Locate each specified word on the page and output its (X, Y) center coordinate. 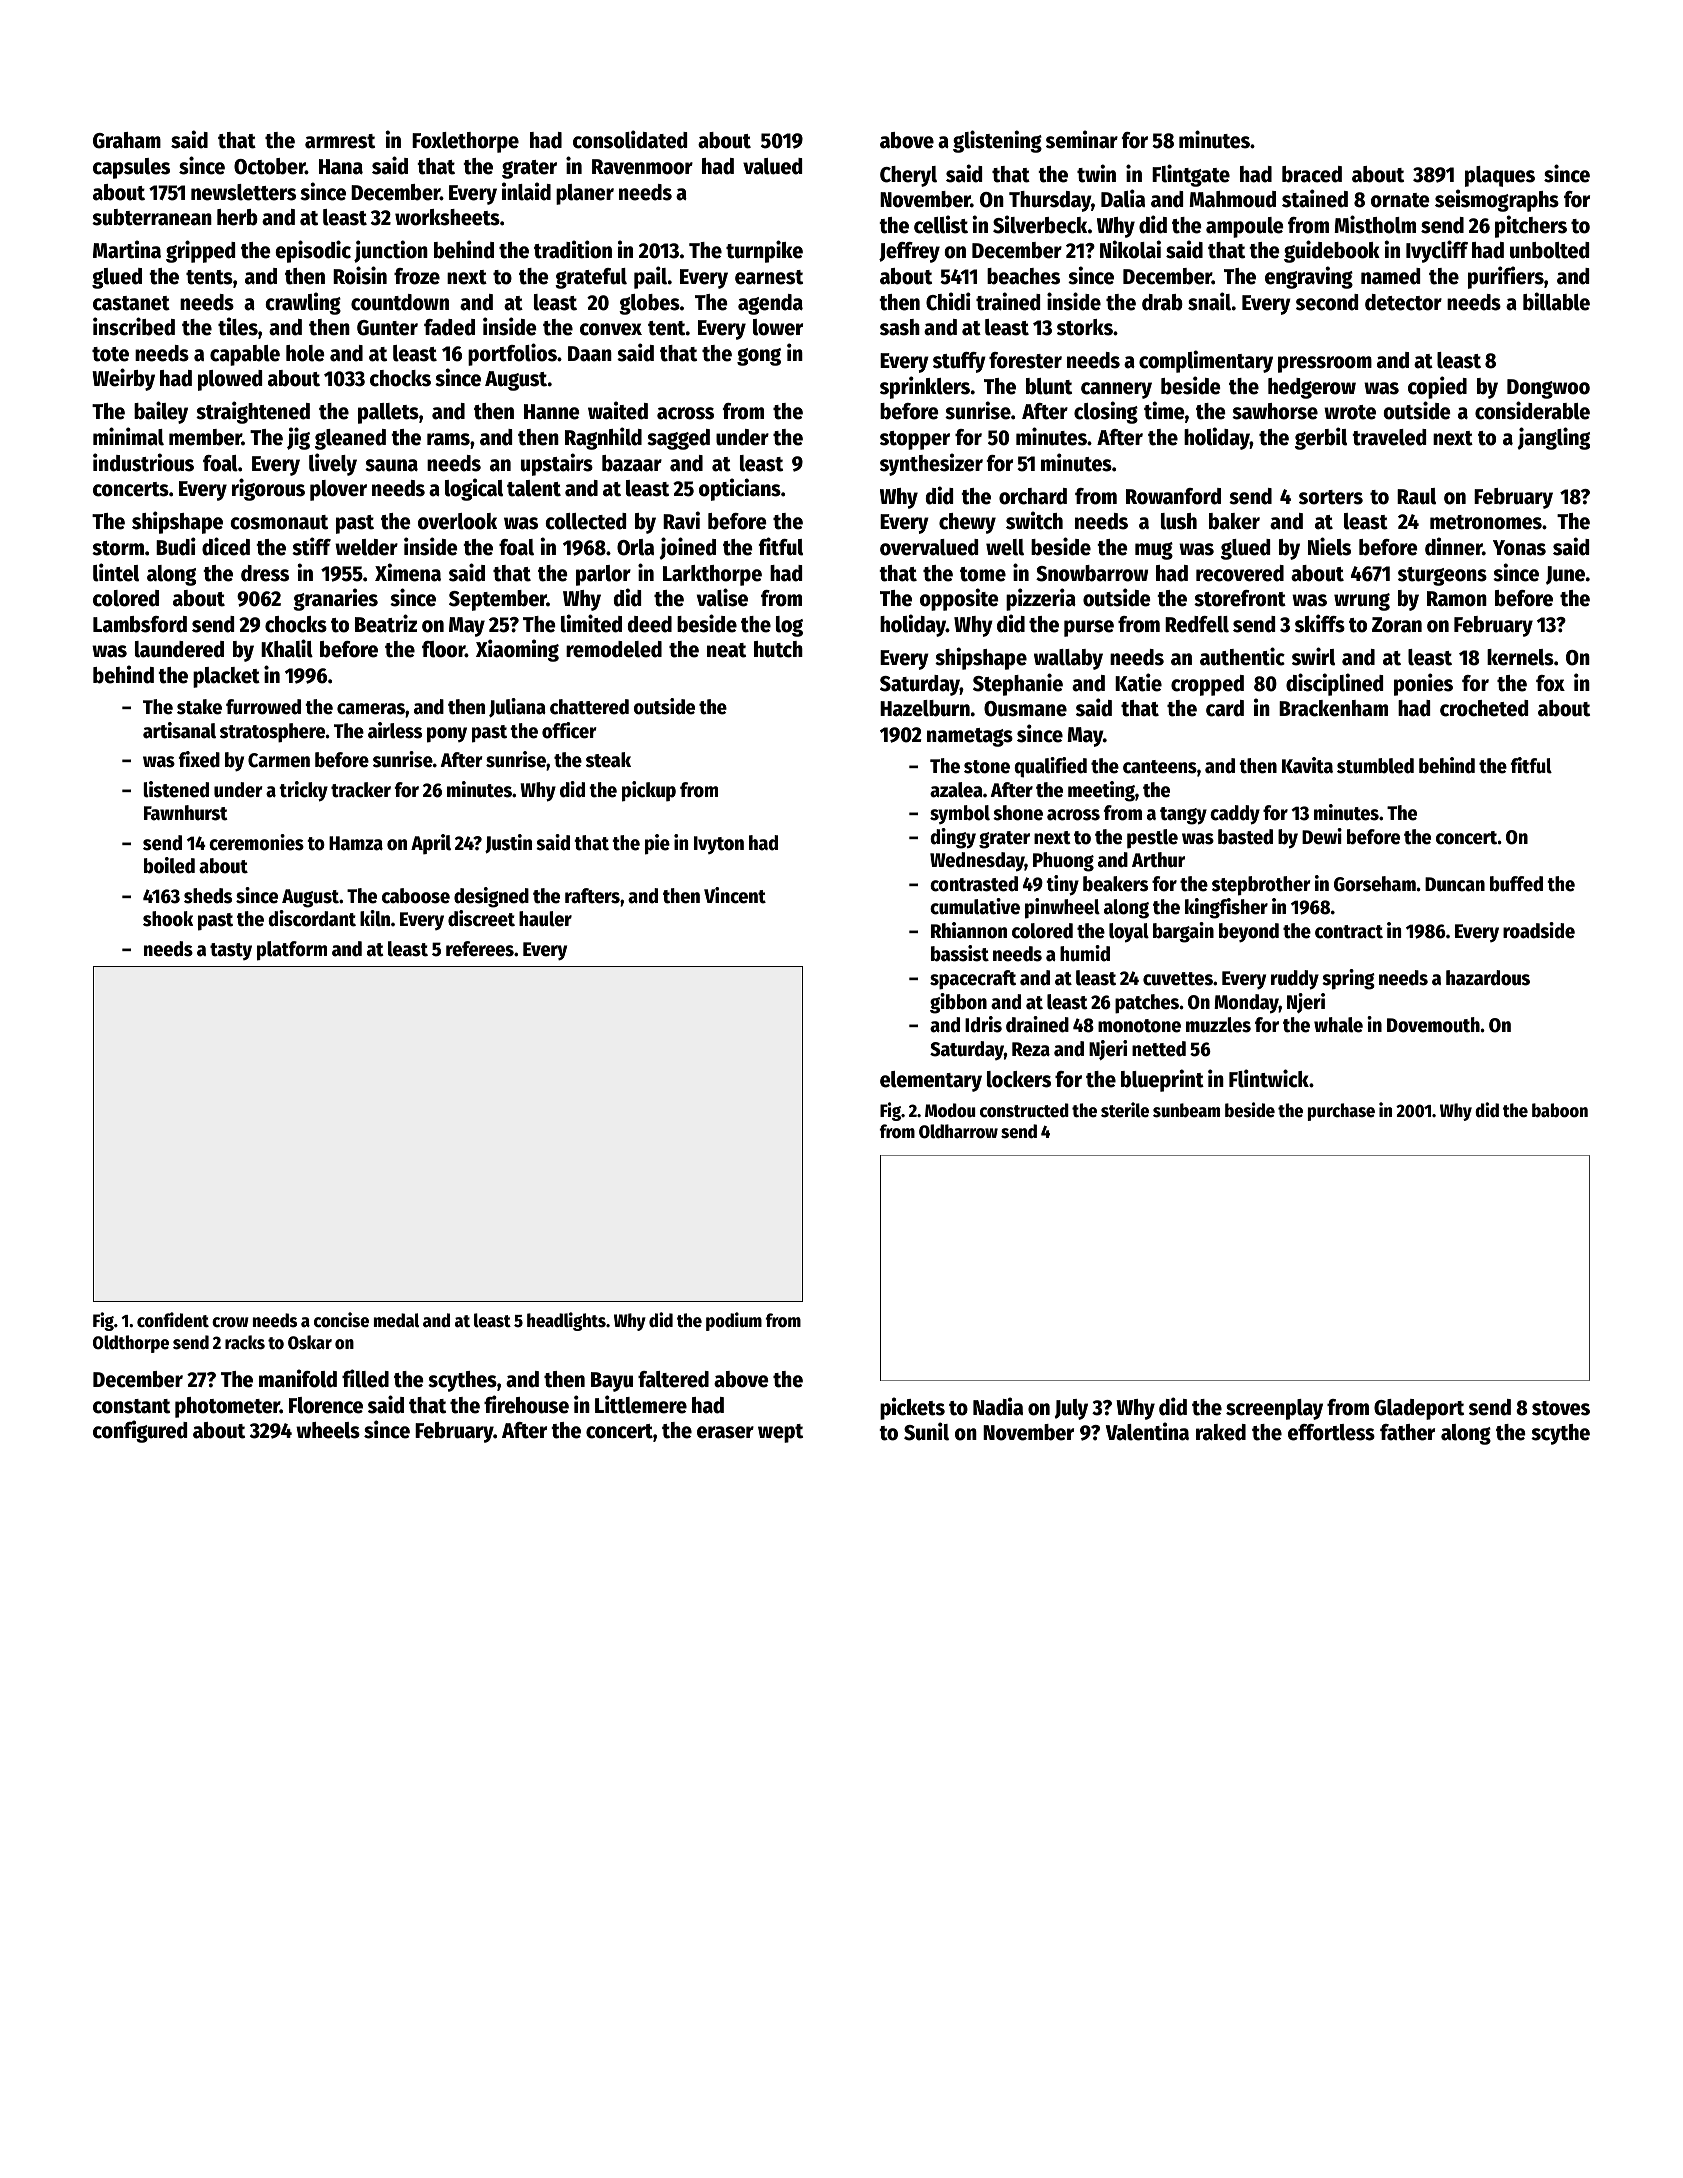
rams (448, 439)
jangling (1553, 438)
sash (900, 327)
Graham (127, 140)
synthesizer (931, 464)
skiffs (1320, 623)
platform (292, 951)
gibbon (958, 1003)
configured (140, 1431)
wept (780, 1433)
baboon (1560, 1110)
